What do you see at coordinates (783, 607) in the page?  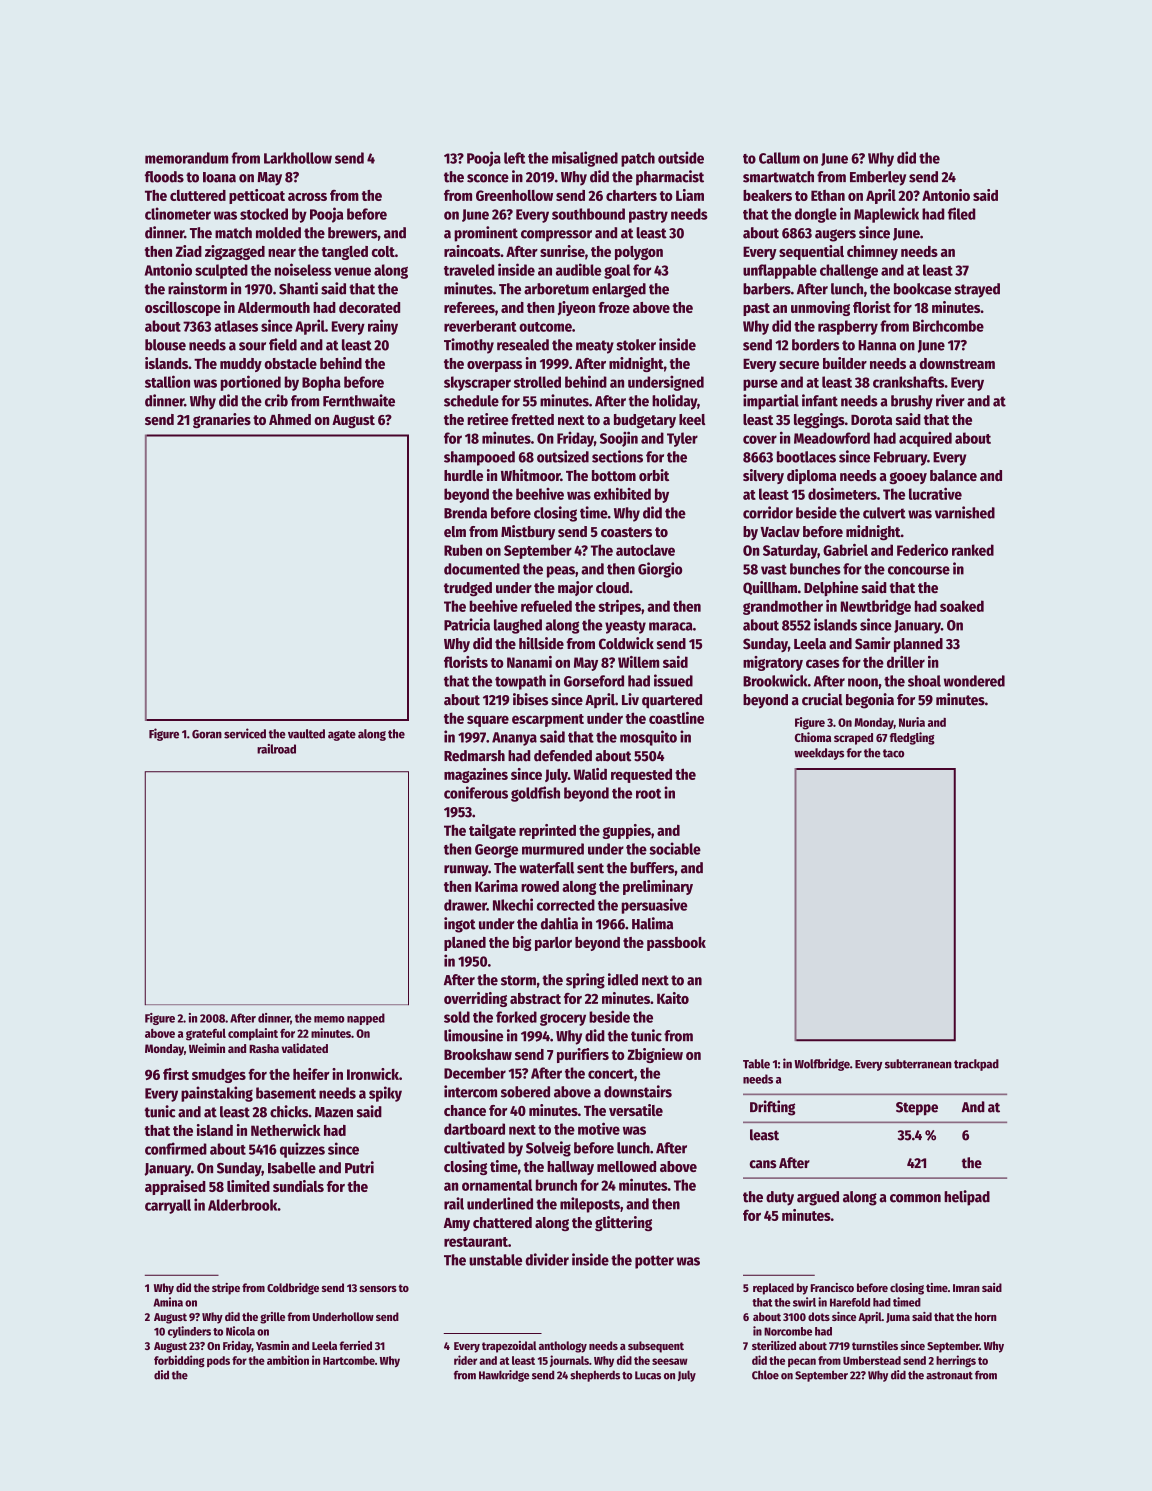 I see `grandmother` at bounding box center [783, 607].
